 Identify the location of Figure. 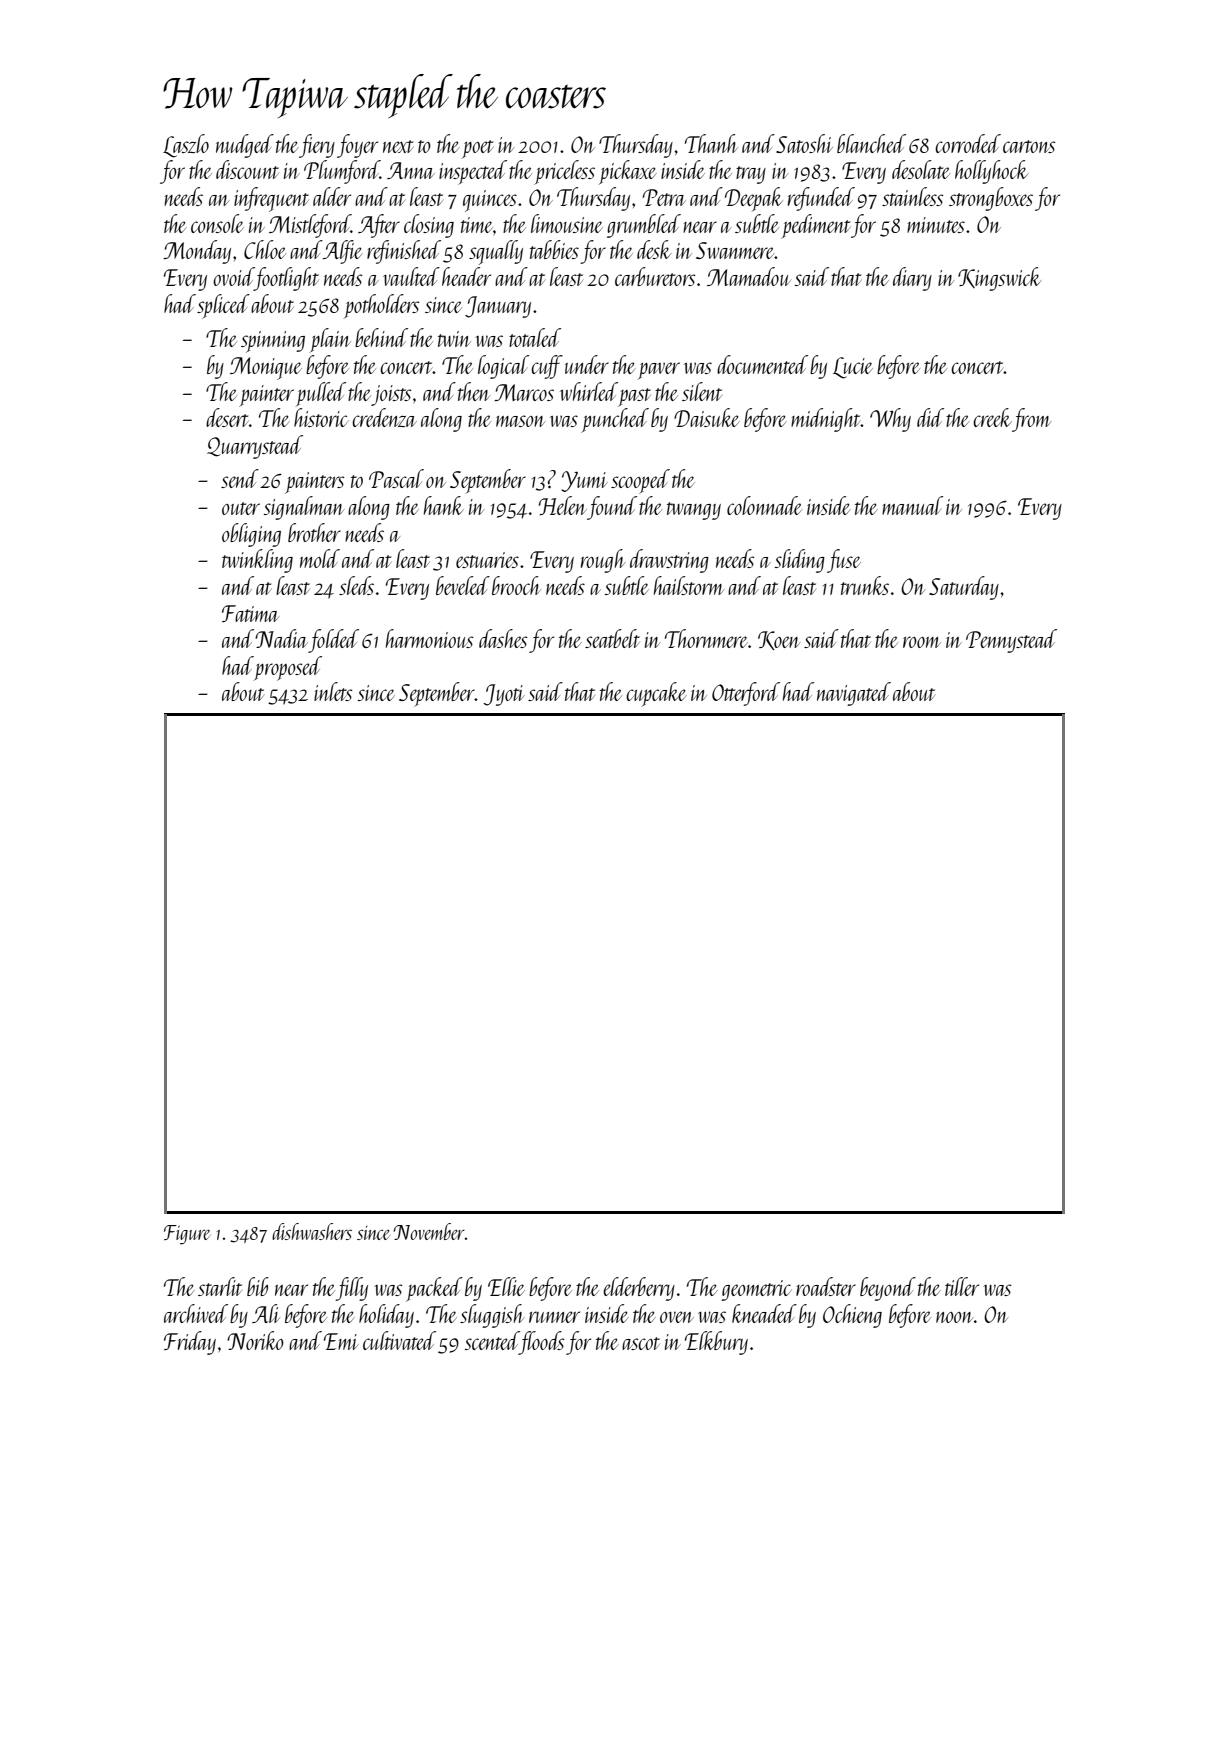
(187, 1235).
